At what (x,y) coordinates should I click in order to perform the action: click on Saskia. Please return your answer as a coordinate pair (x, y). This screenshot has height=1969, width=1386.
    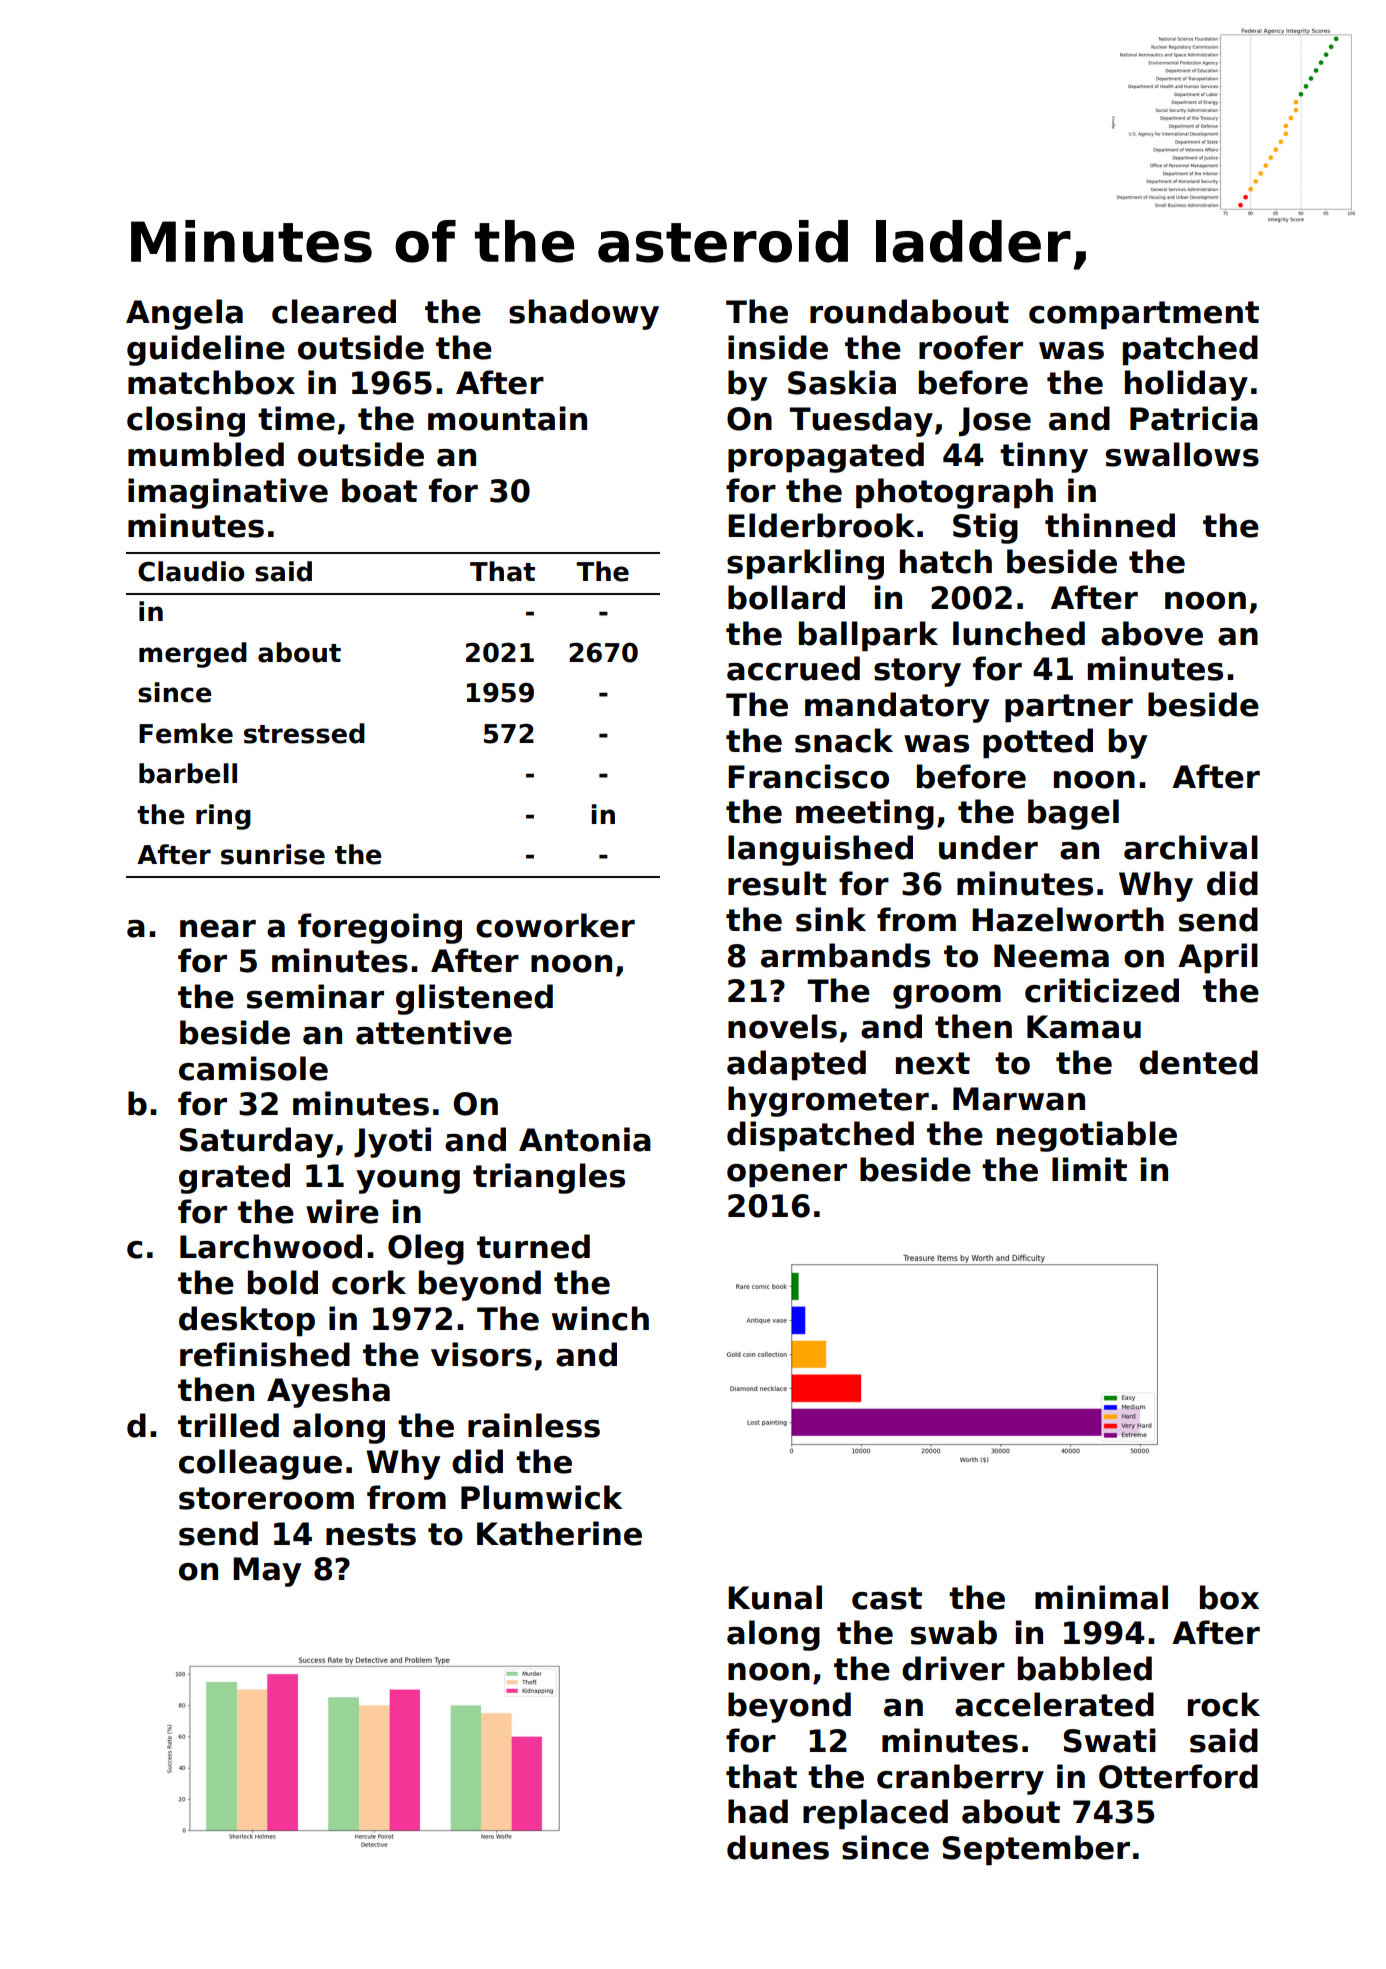
    Looking at the image, I should click on (842, 382).
